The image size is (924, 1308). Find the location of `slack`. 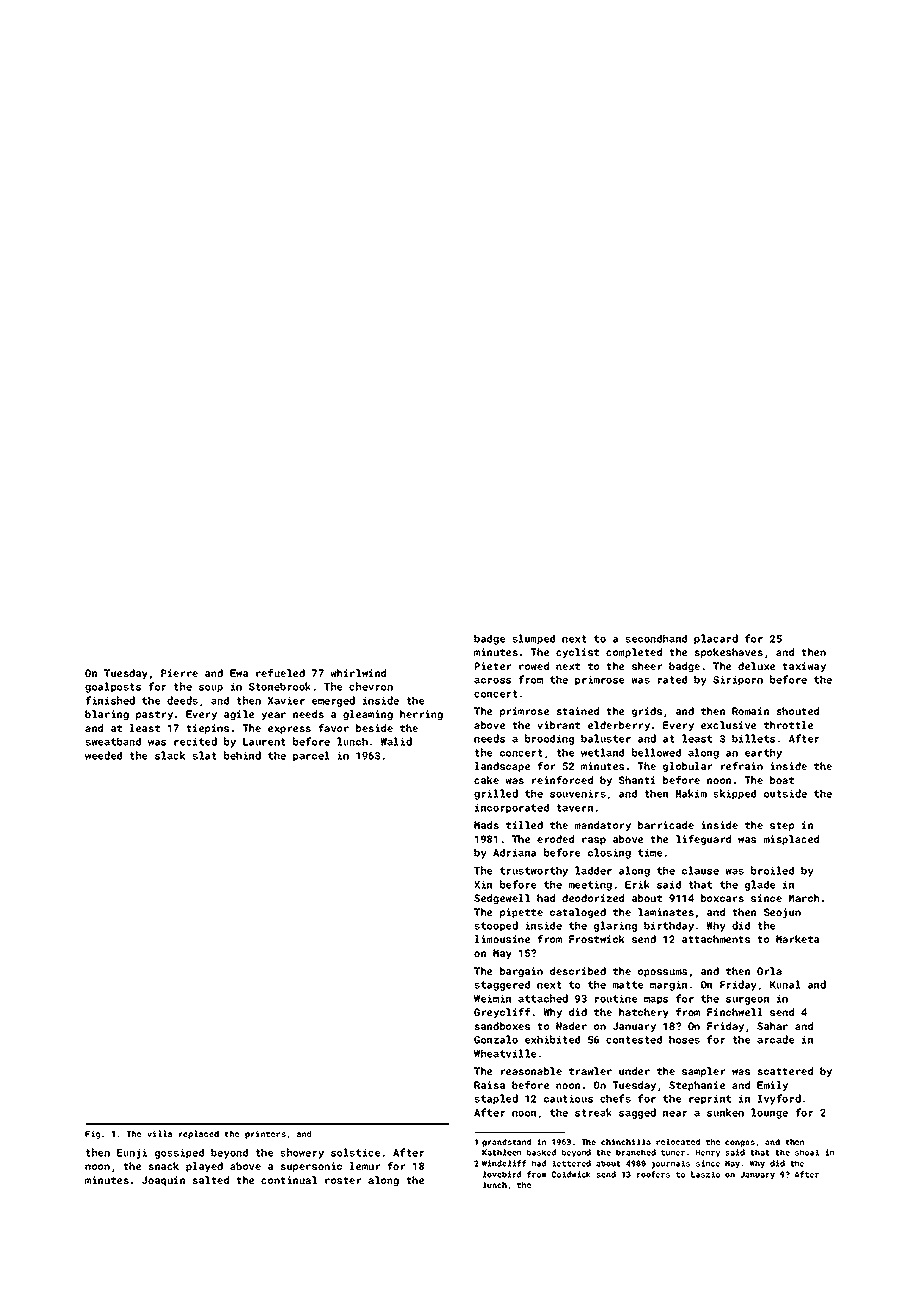

slack is located at coordinates (170, 755).
